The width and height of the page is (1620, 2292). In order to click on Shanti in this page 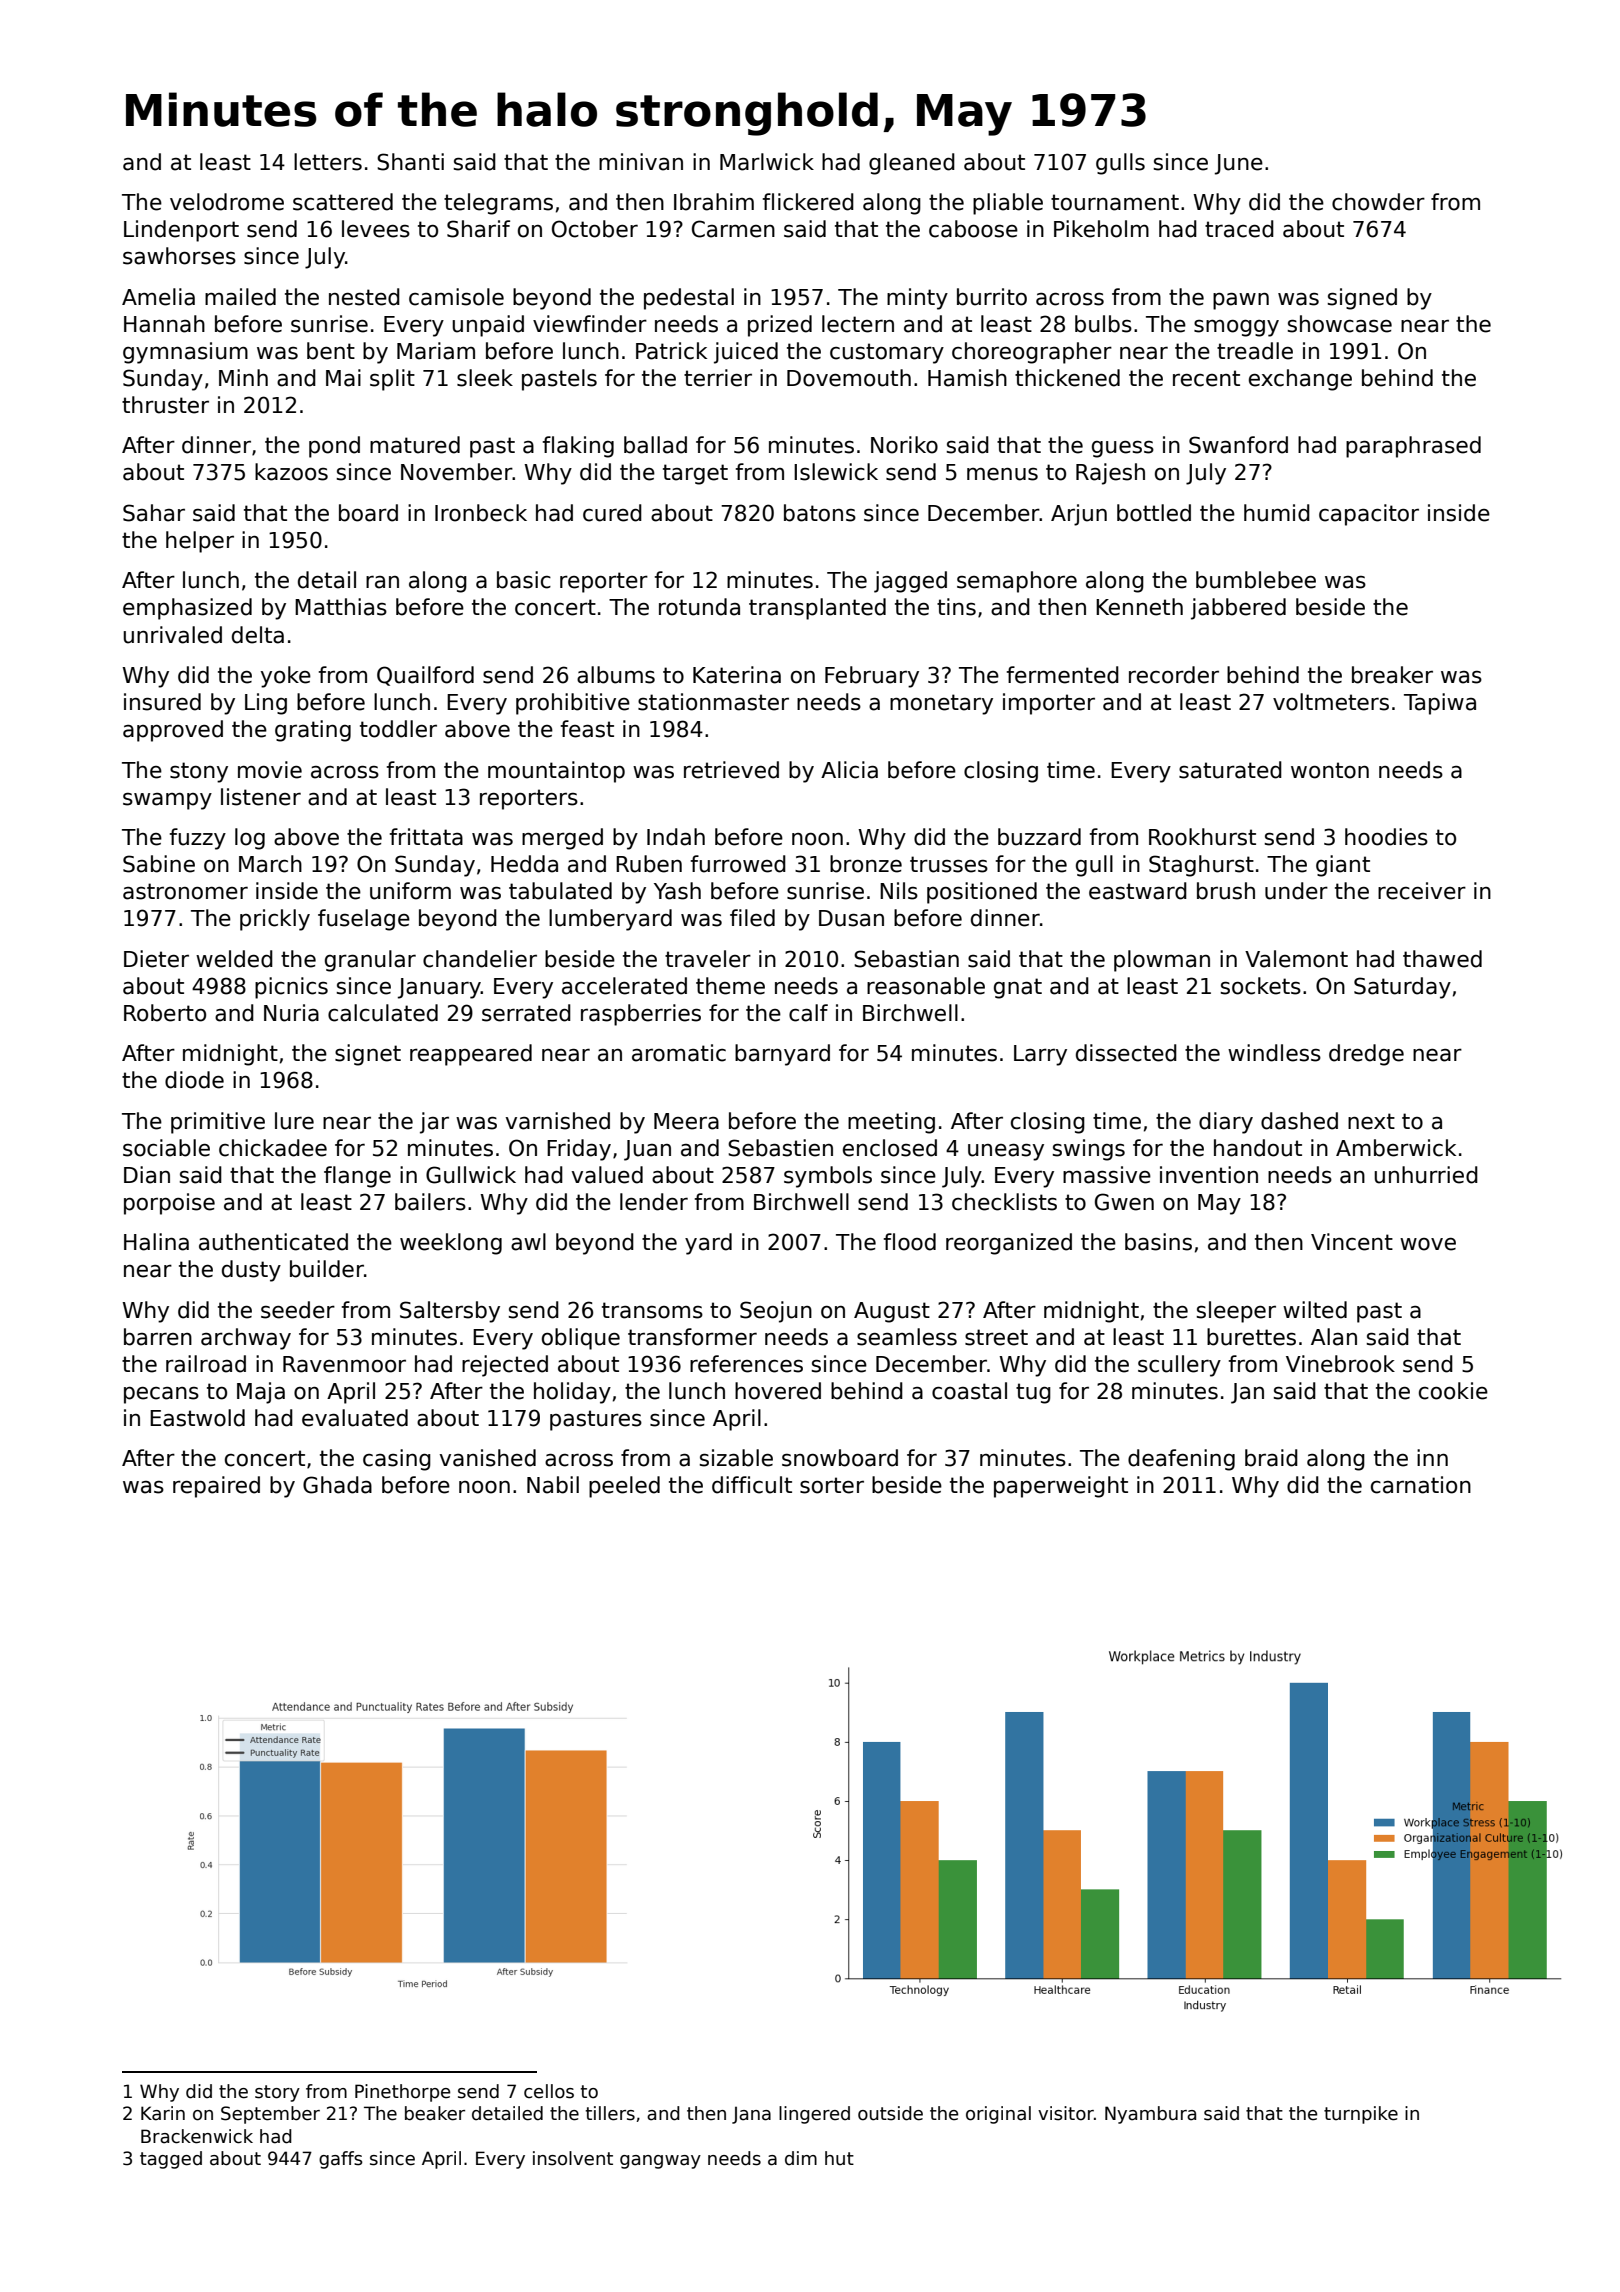, I will do `click(410, 162)`.
